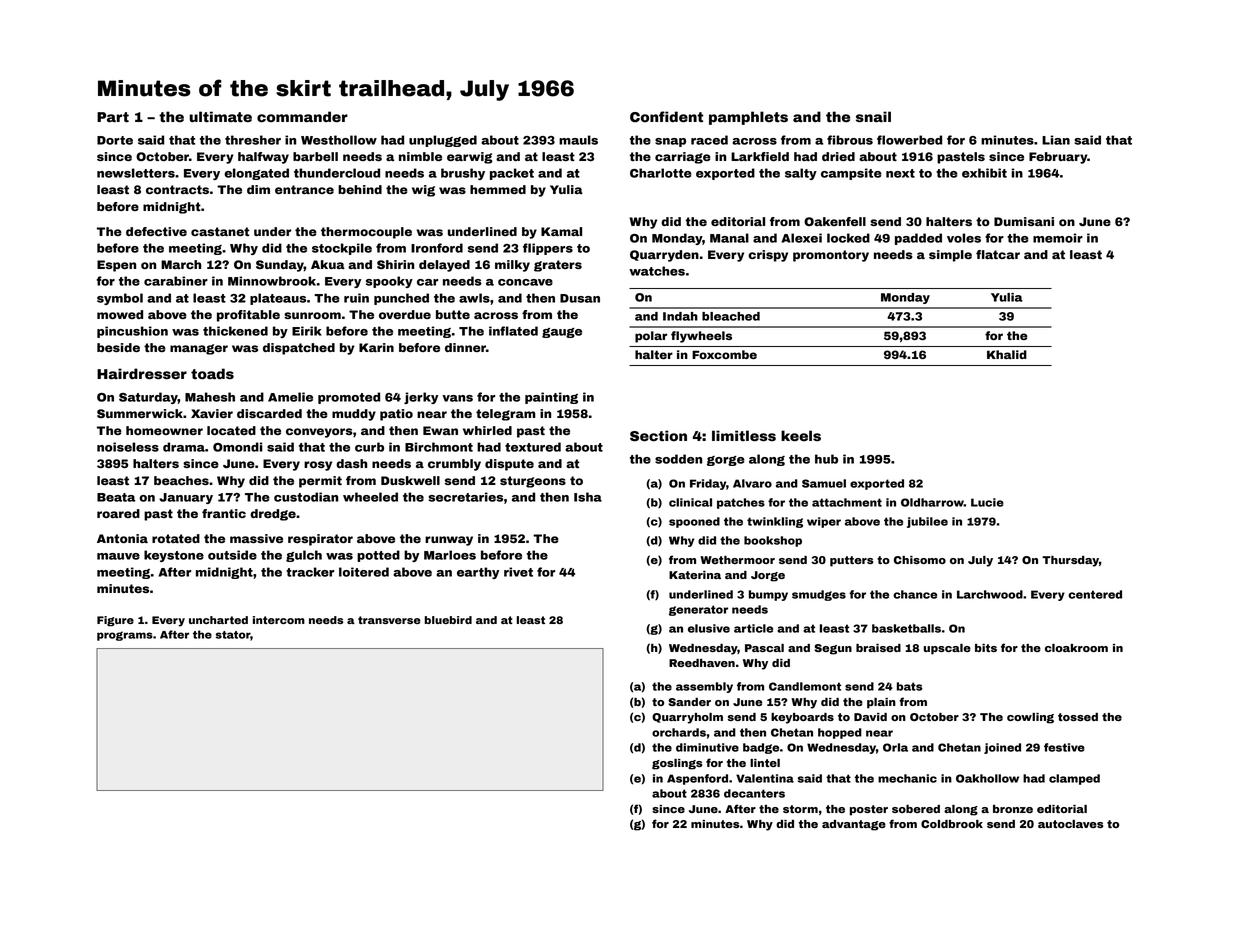 Image resolution: width=1233 pixels, height=952 pixels. I want to click on flatcar, so click(998, 254).
